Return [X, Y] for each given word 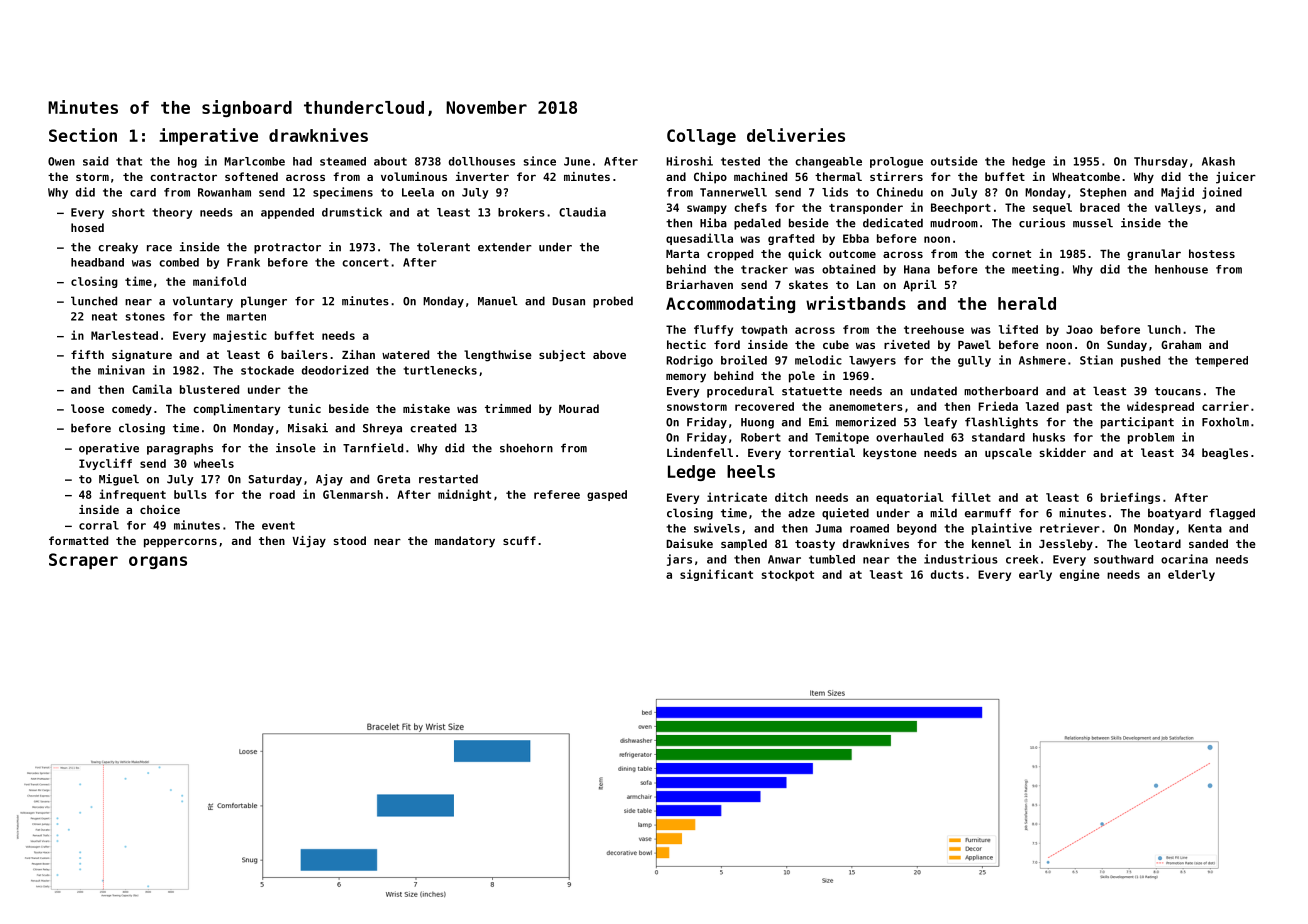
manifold [219, 281]
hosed [87, 227]
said [95, 161]
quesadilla [699, 239]
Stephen [1103, 193]
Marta [682, 254]
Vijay [309, 542]
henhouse [1181, 269]
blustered [209, 389]
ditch [791, 497]
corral [99, 525]
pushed [1140, 361]
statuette [812, 391]
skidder [1063, 452]
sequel [1052, 208]
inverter [482, 176]
